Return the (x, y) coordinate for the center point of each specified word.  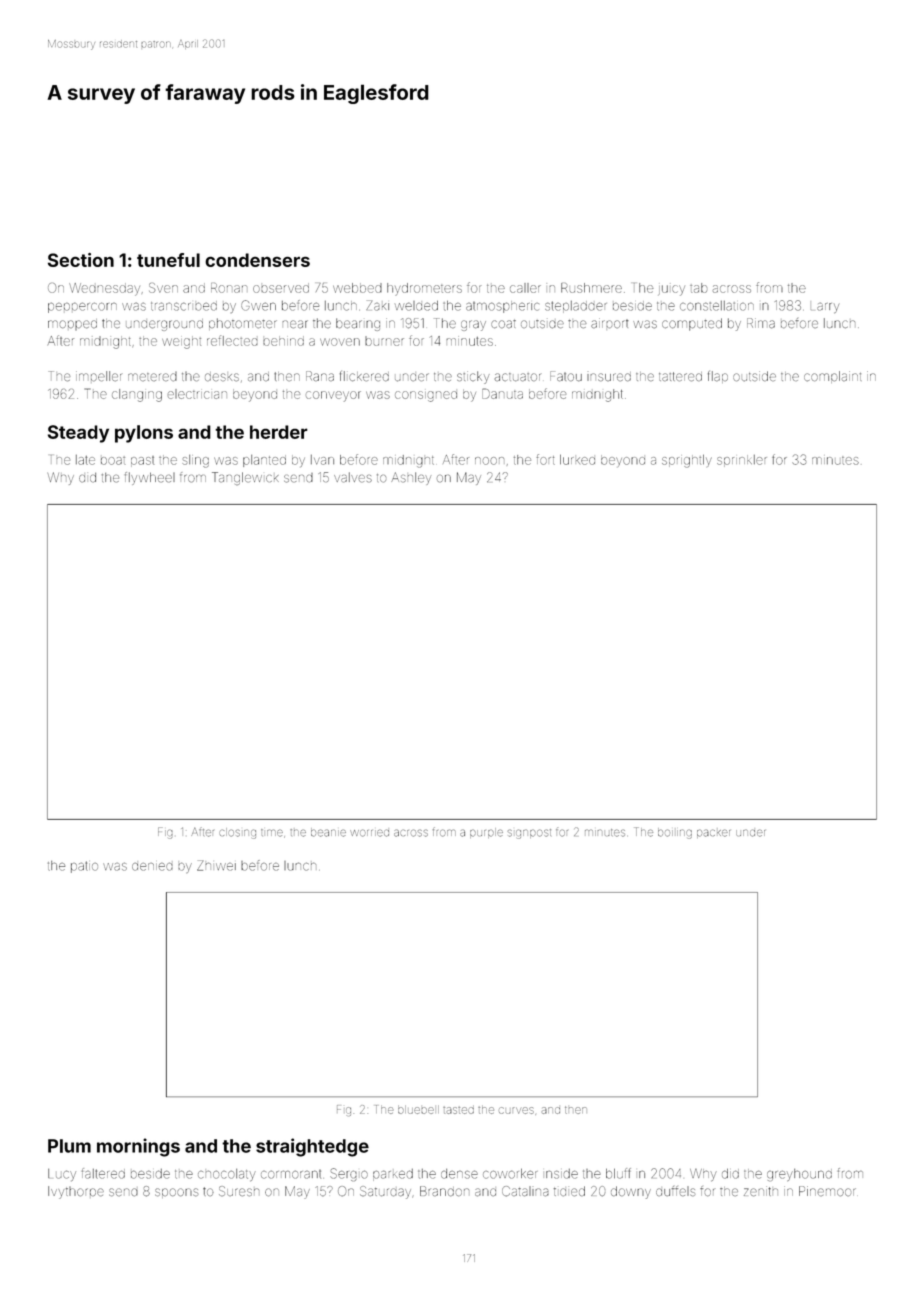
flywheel (150, 478)
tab (698, 288)
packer (713, 833)
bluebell (418, 1110)
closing (238, 833)
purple (486, 833)
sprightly (687, 461)
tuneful (168, 260)
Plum (69, 1146)
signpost (529, 834)
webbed (357, 288)
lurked (577, 460)
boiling (675, 833)
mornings (138, 1147)
